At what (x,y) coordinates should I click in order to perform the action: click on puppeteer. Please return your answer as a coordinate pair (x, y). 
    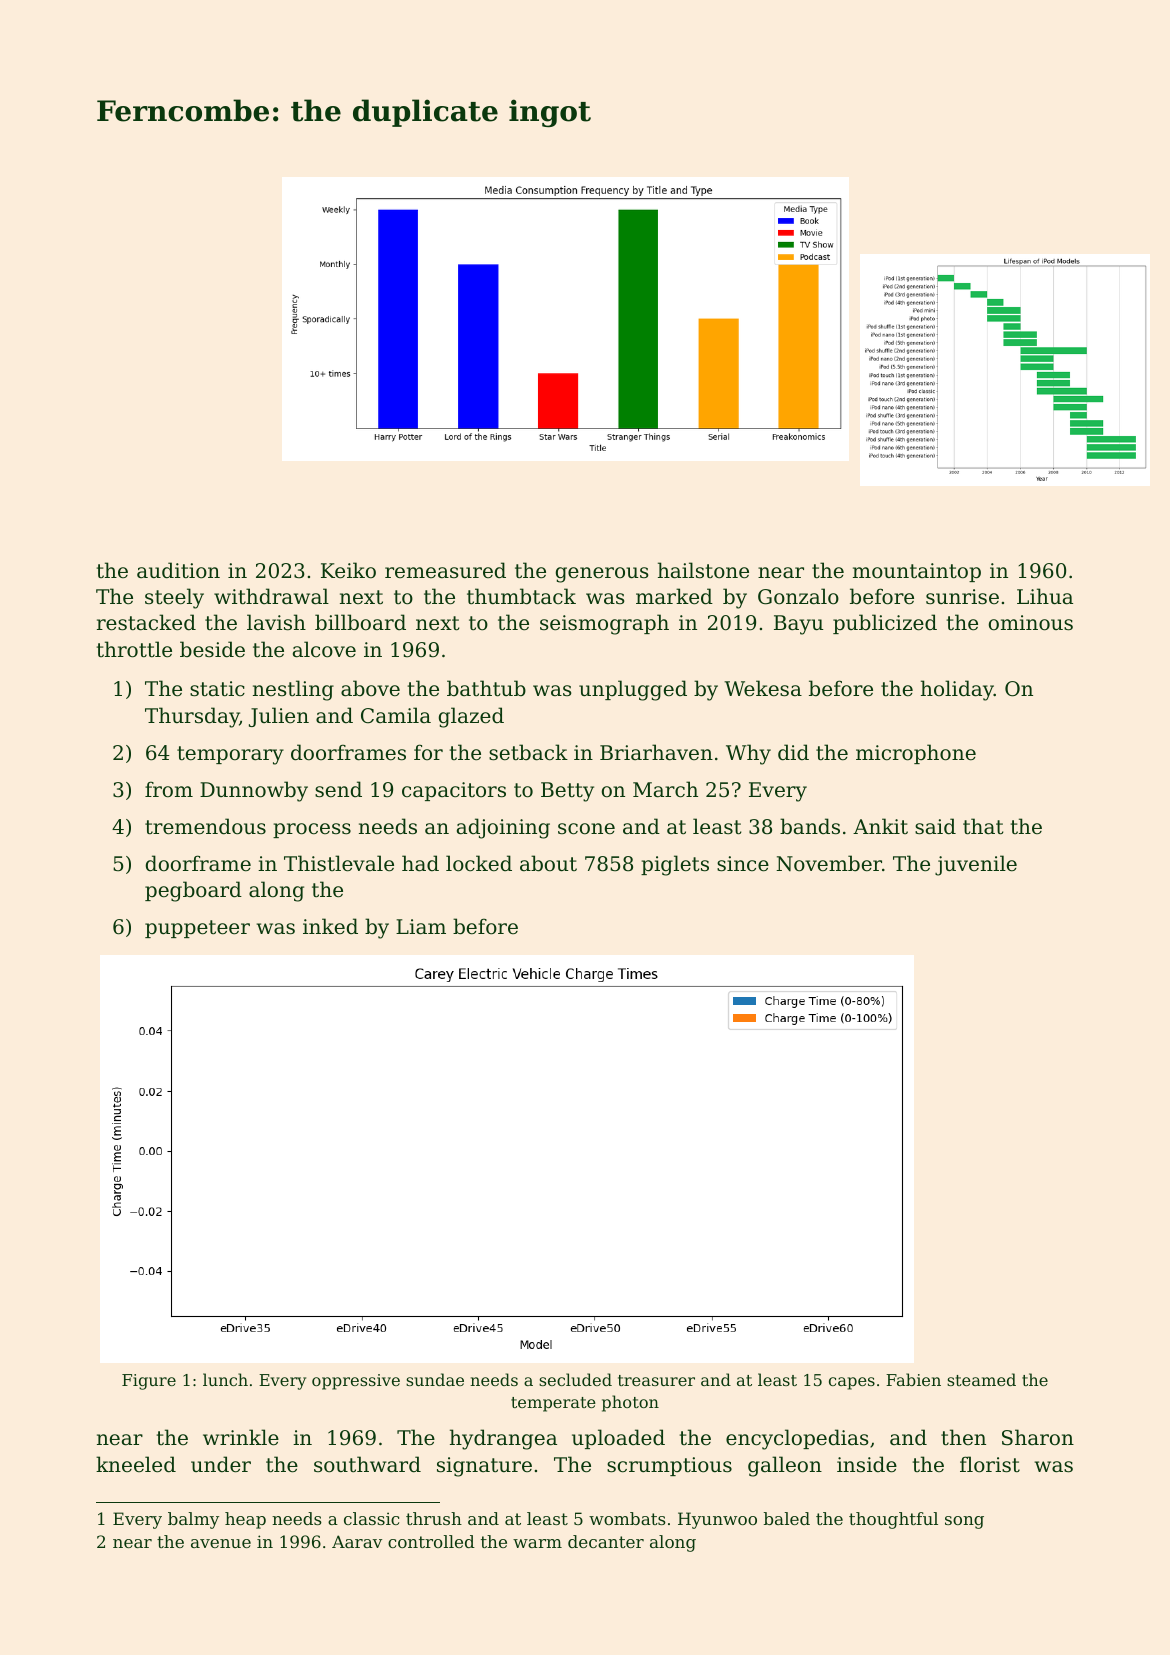
    Looking at the image, I should click on (197, 929).
